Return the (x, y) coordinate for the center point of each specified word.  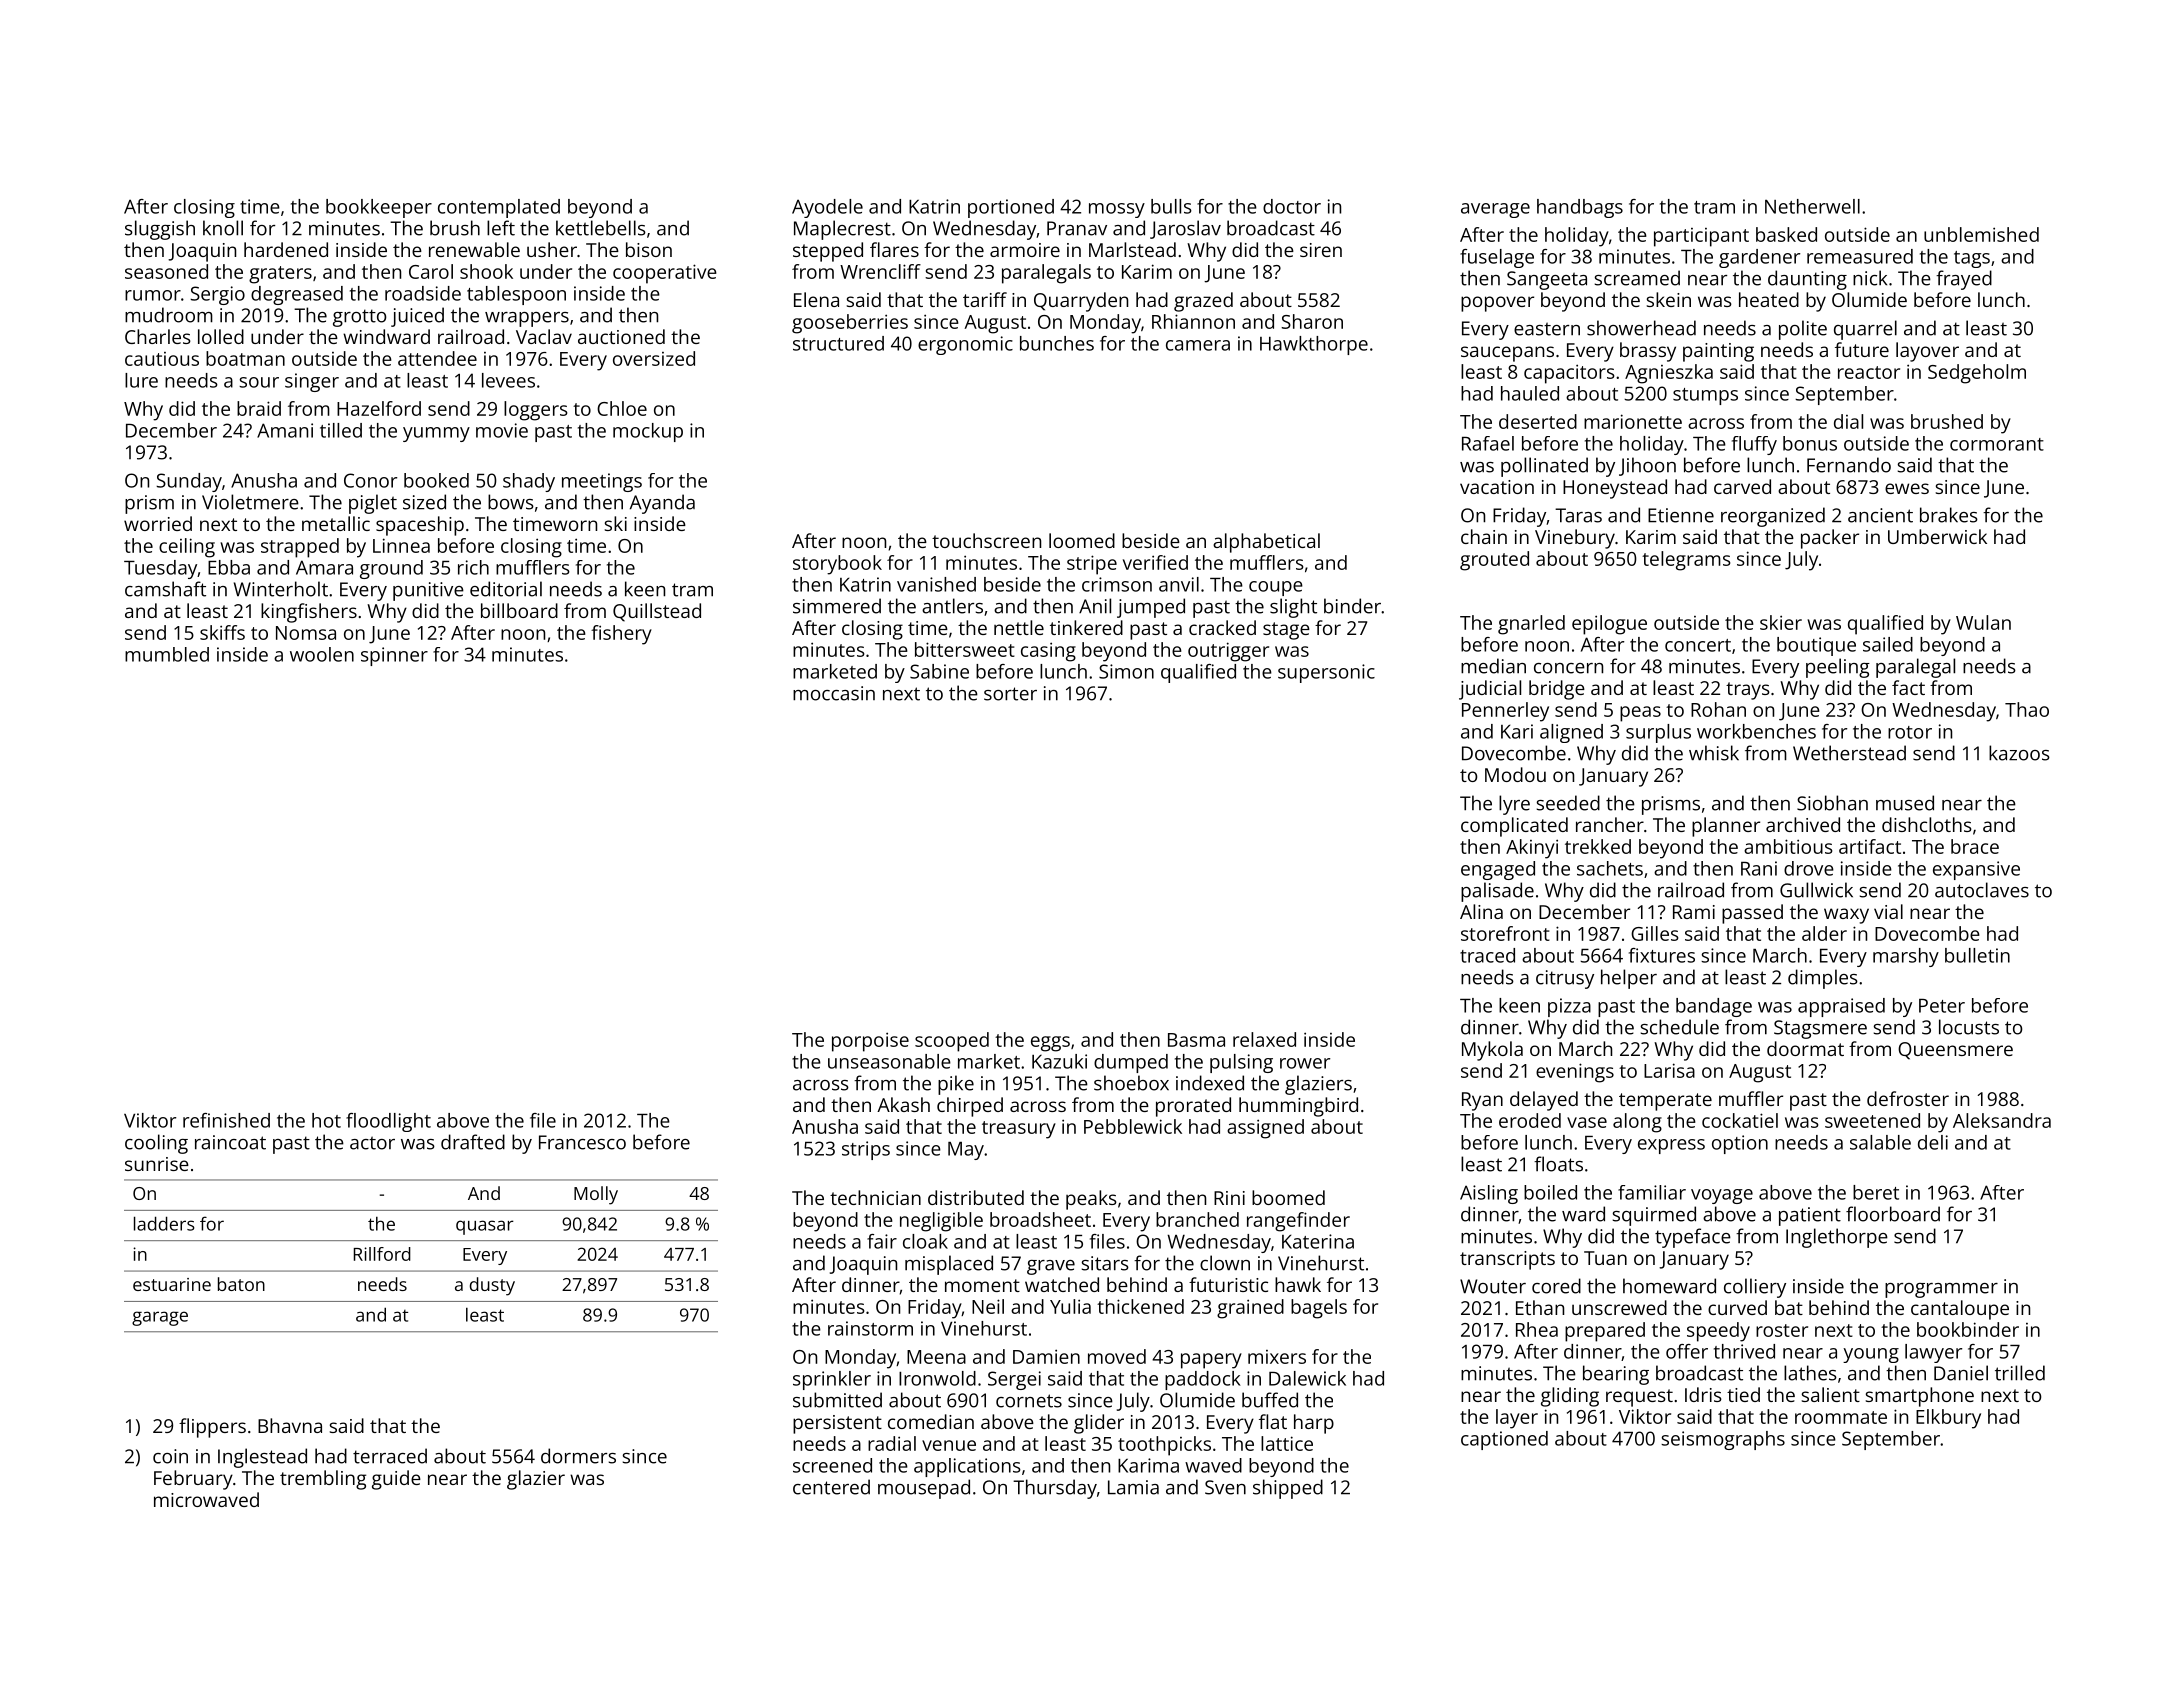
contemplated (499, 208)
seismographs (1723, 1440)
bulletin (1977, 955)
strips (866, 1150)
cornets (1029, 1401)
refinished (226, 1120)
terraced (390, 1456)
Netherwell (1812, 206)
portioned (1011, 208)
